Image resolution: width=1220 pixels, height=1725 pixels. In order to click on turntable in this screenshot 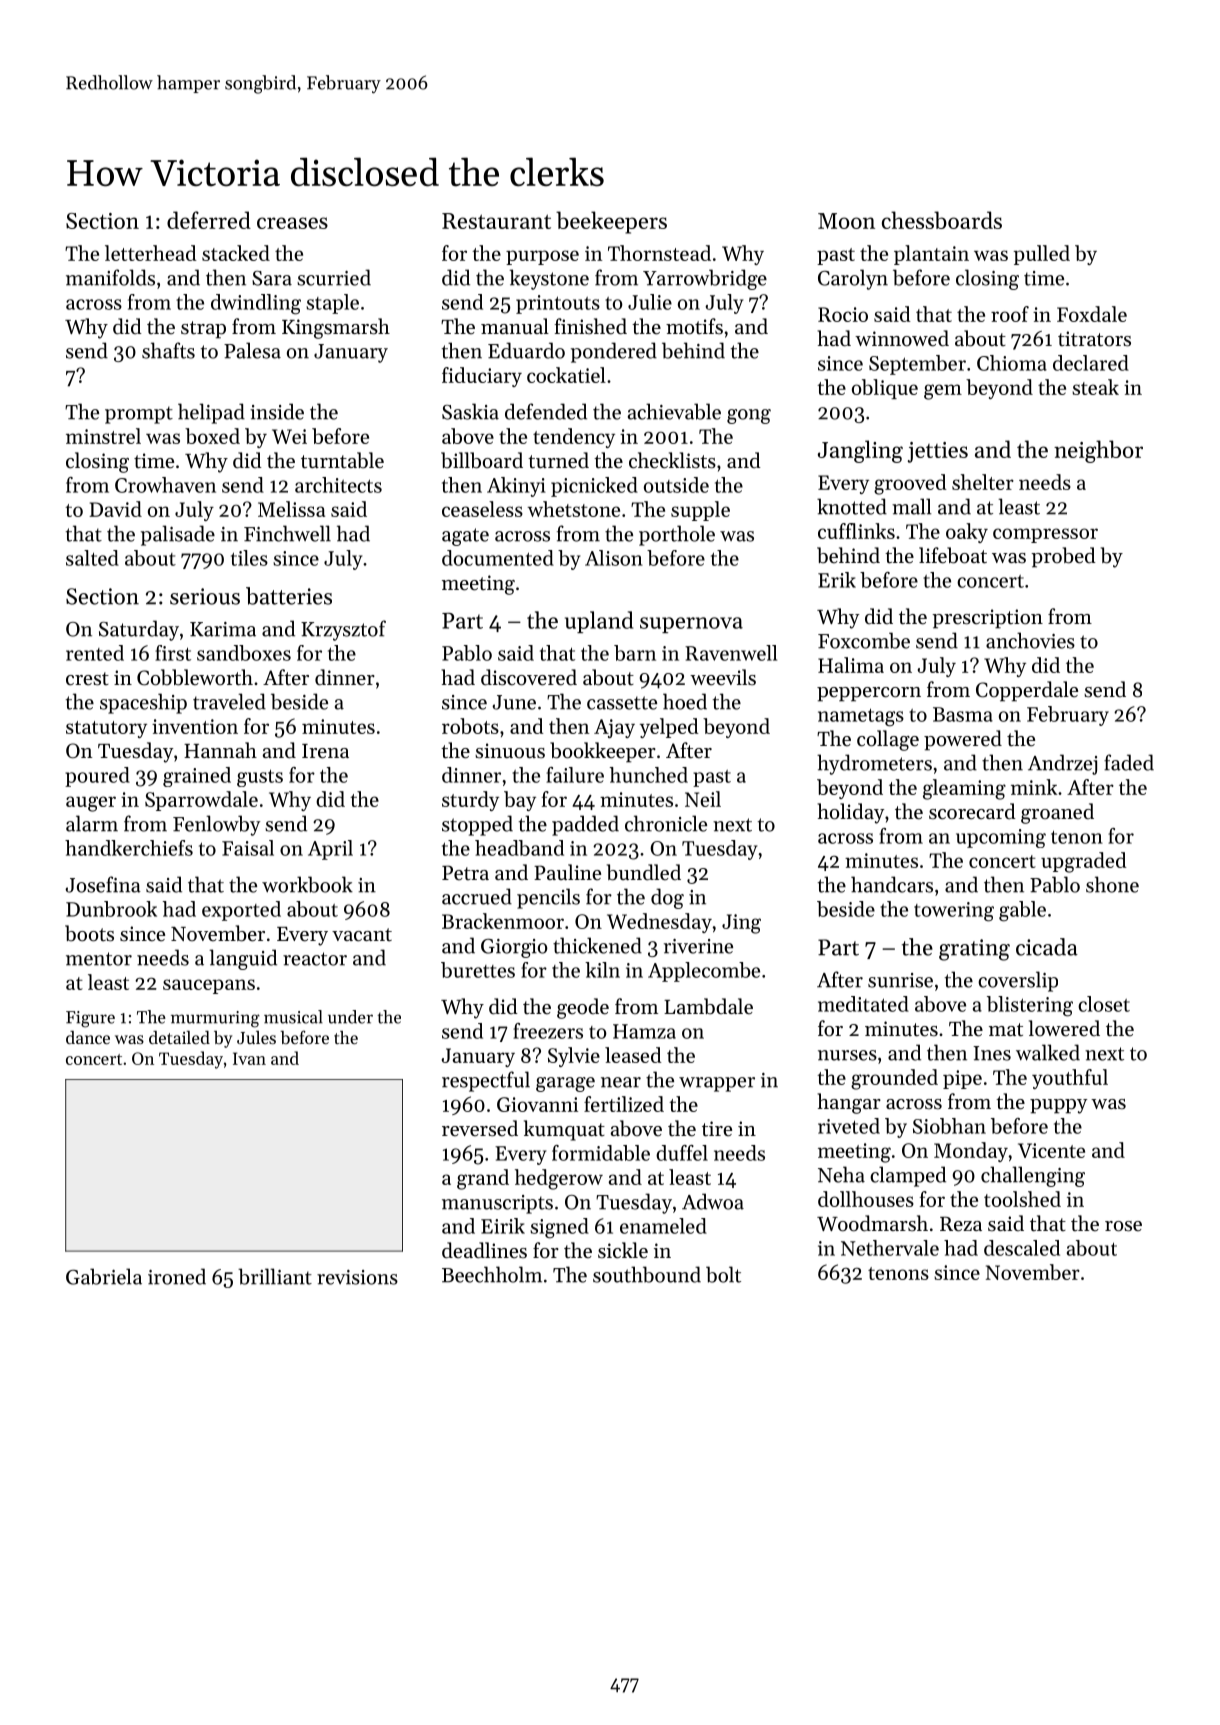, I will do `click(342, 460)`.
